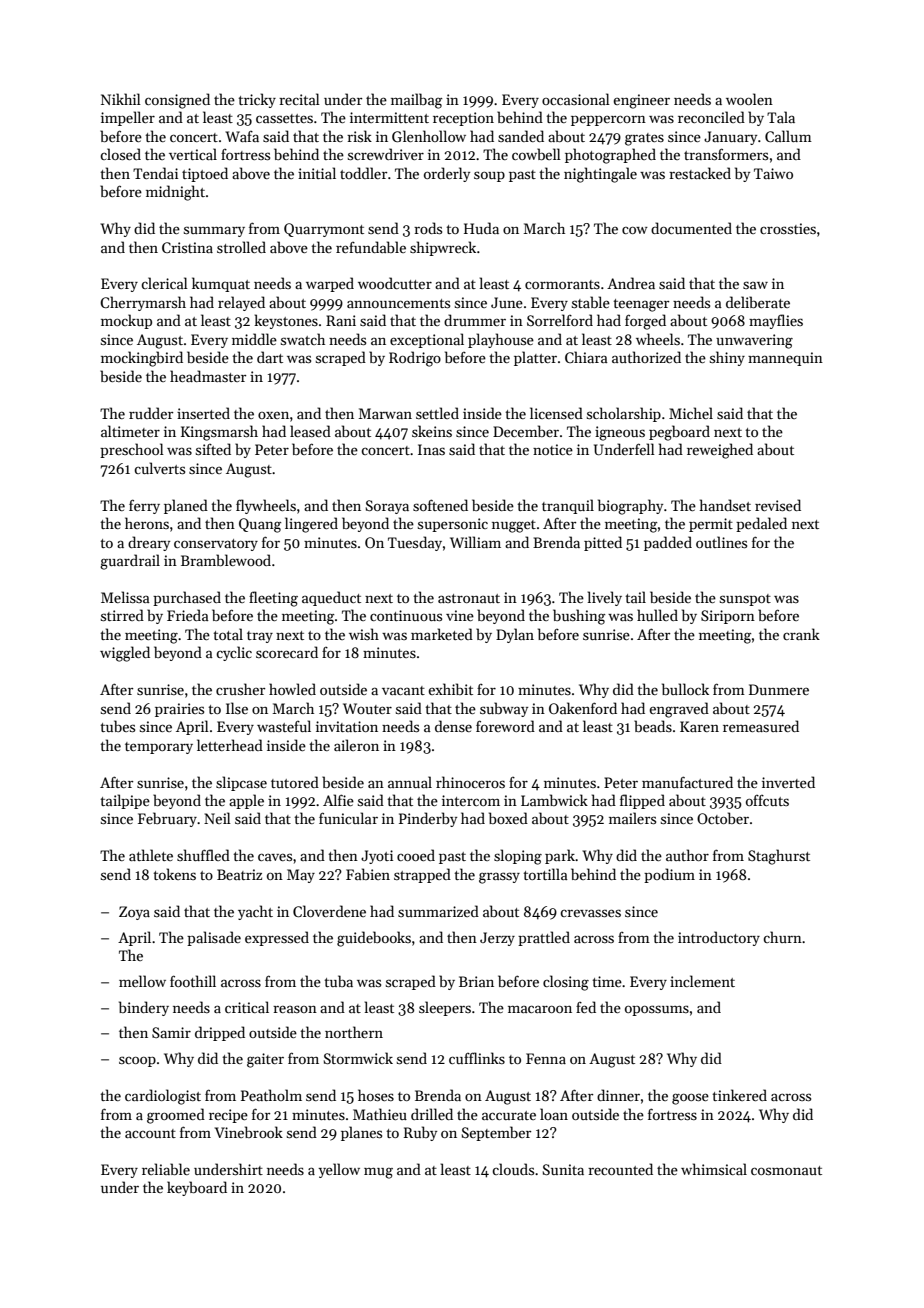  What do you see at coordinates (197, 1188) in the screenshot?
I see `keyboard` at bounding box center [197, 1188].
